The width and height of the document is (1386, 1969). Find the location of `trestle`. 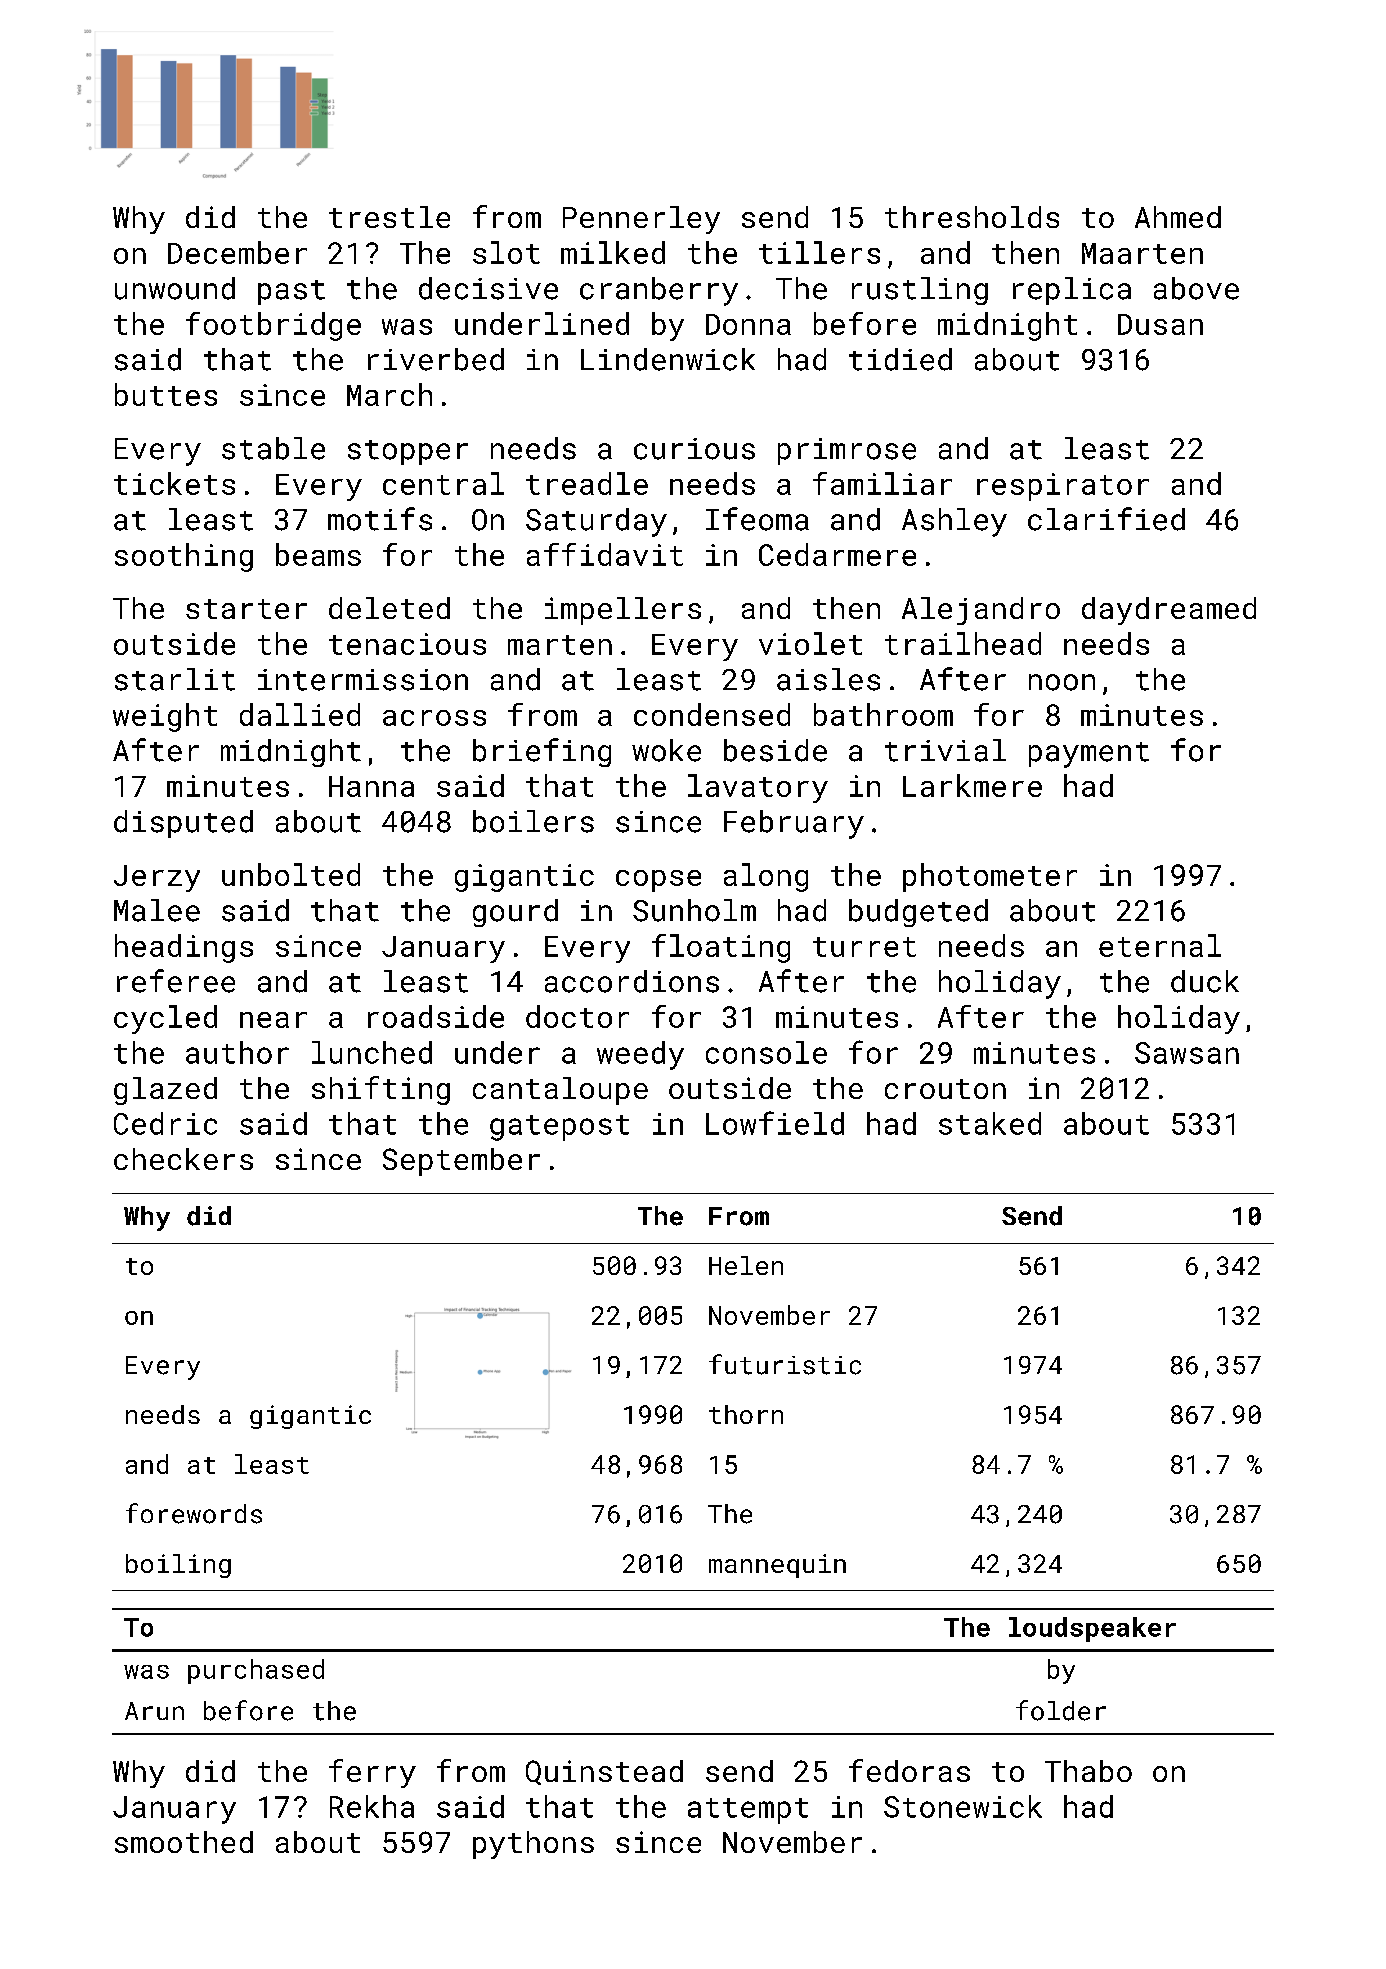

trestle is located at coordinates (389, 217).
